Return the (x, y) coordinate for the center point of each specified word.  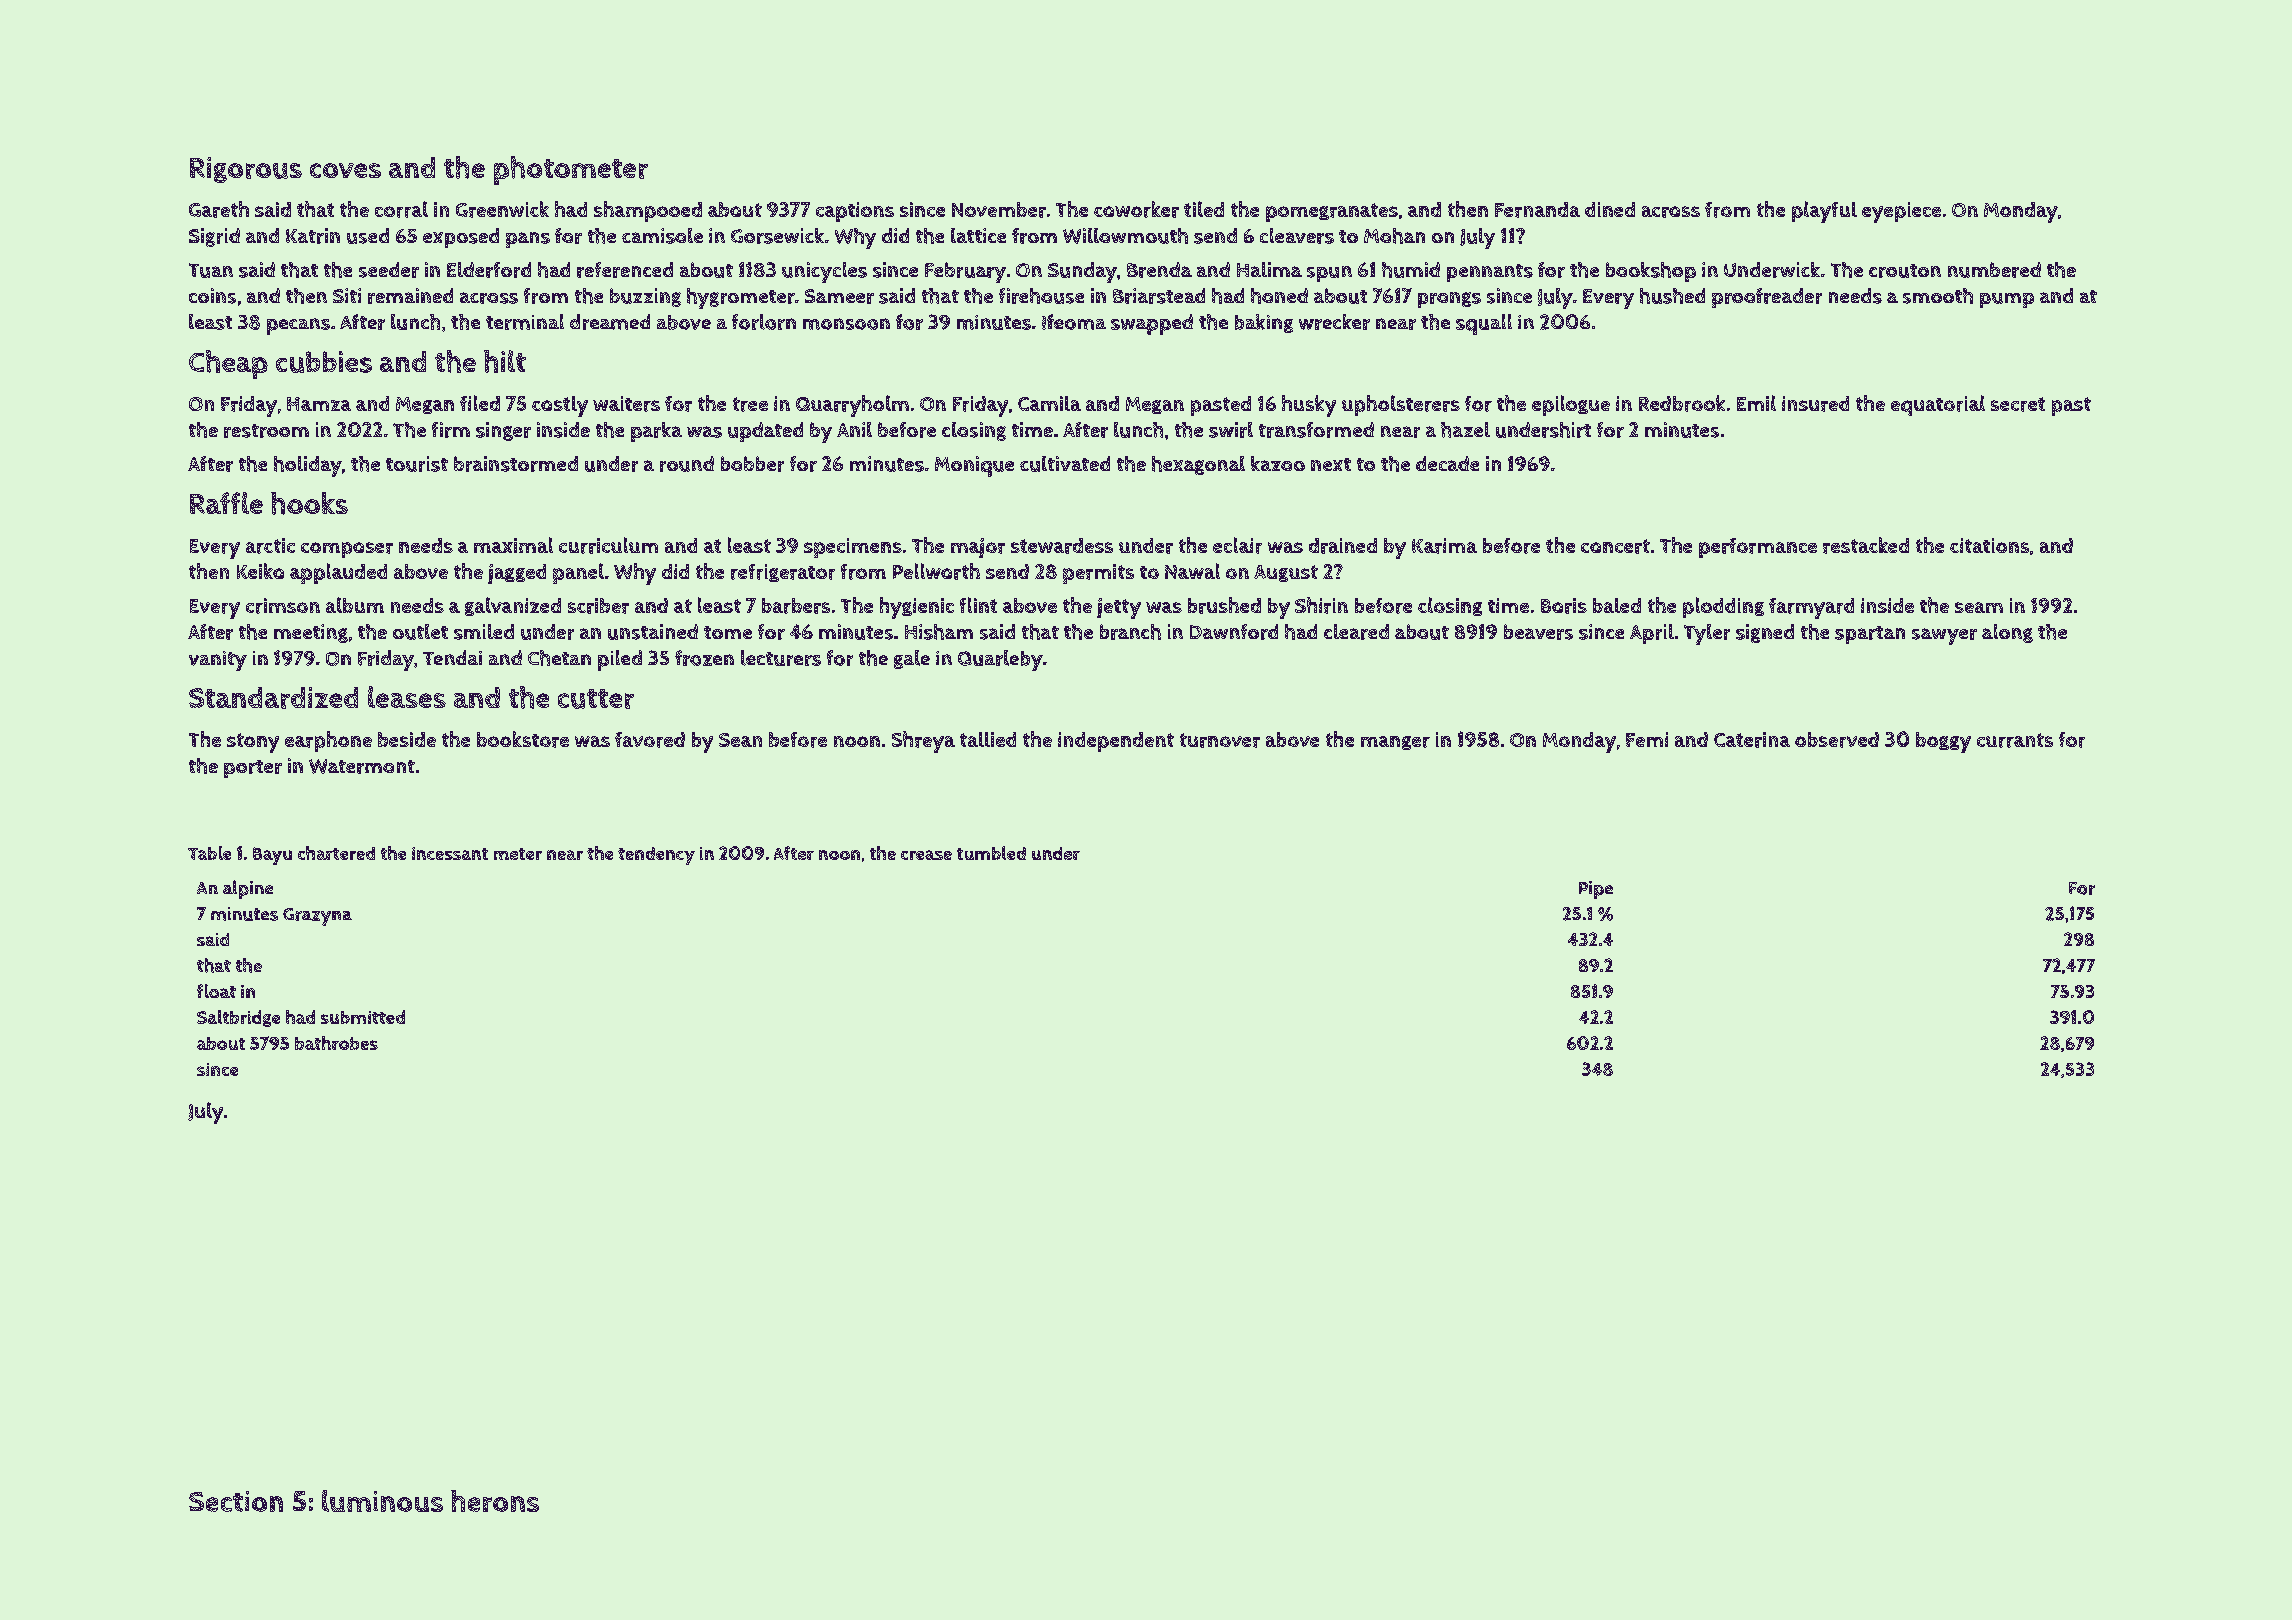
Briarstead (1159, 296)
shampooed (648, 211)
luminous (382, 1501)
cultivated (1065, 464)
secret (2018, 404)
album (355, 605)
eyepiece (1901, 212)
